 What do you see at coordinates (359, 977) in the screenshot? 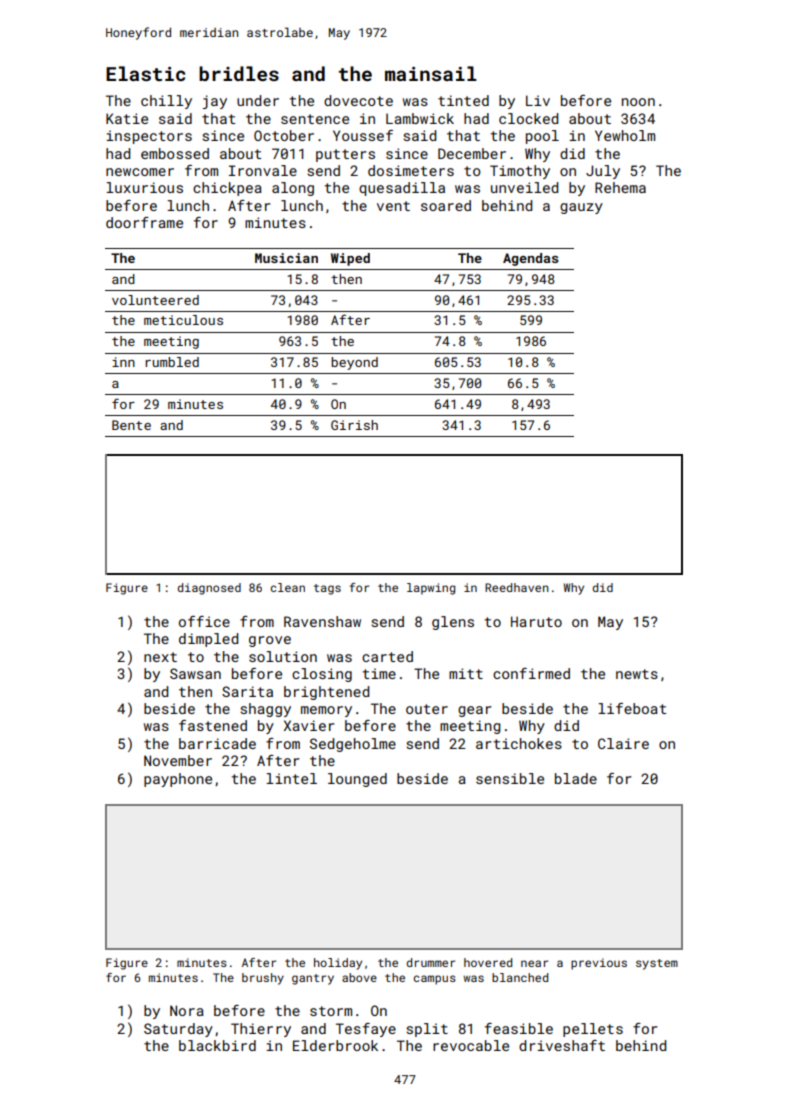
I see `above` at bounding box center [359, 977].
